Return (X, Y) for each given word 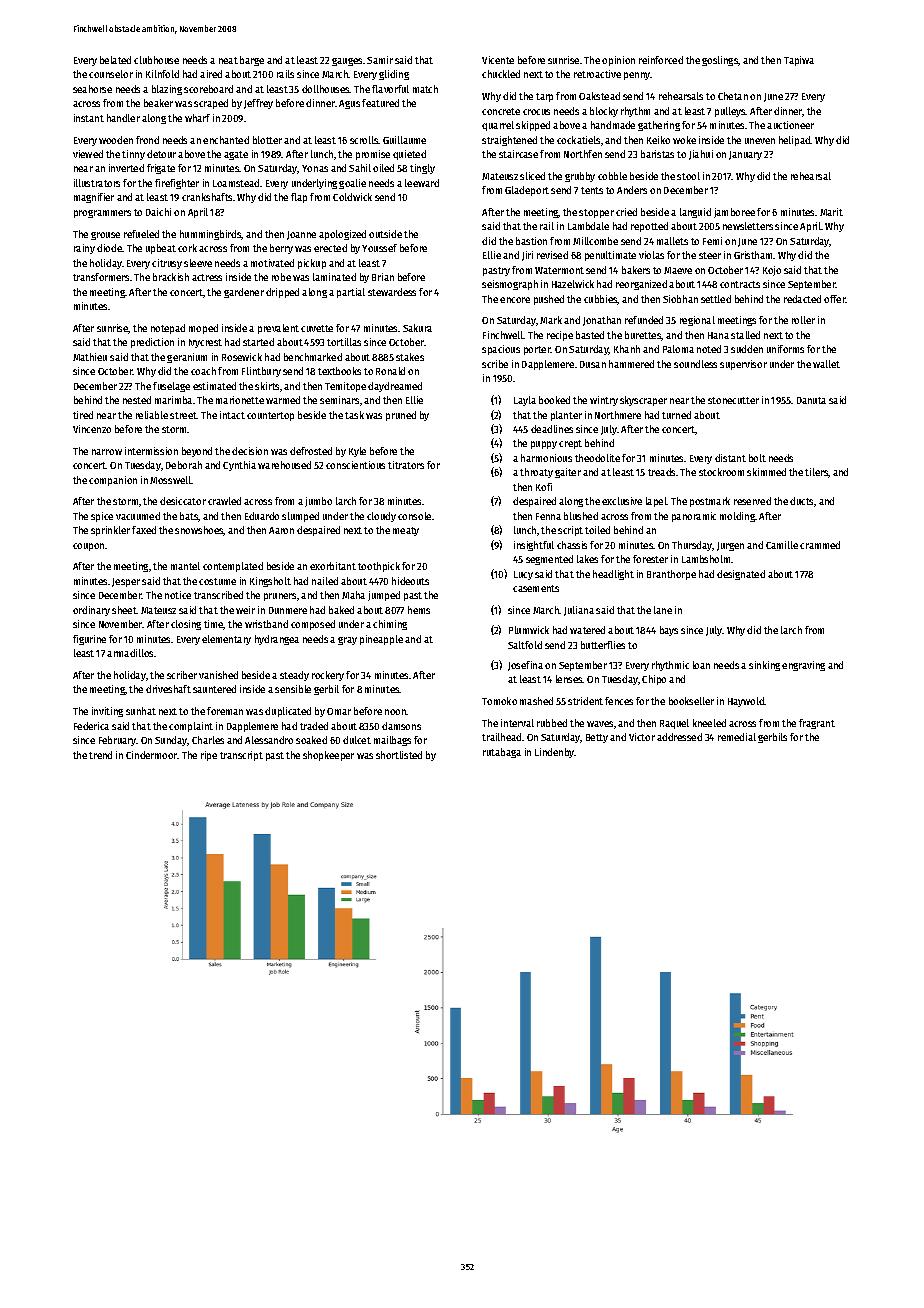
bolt (757, 458)
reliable (152, 415)
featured (380, 103)
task (354, 415)
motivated (272, 263)
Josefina (525, 666)
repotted (649, 227)
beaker (158, 103)
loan (701, 665)
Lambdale (588, 226)
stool (688, 176)
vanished (218, 675)
